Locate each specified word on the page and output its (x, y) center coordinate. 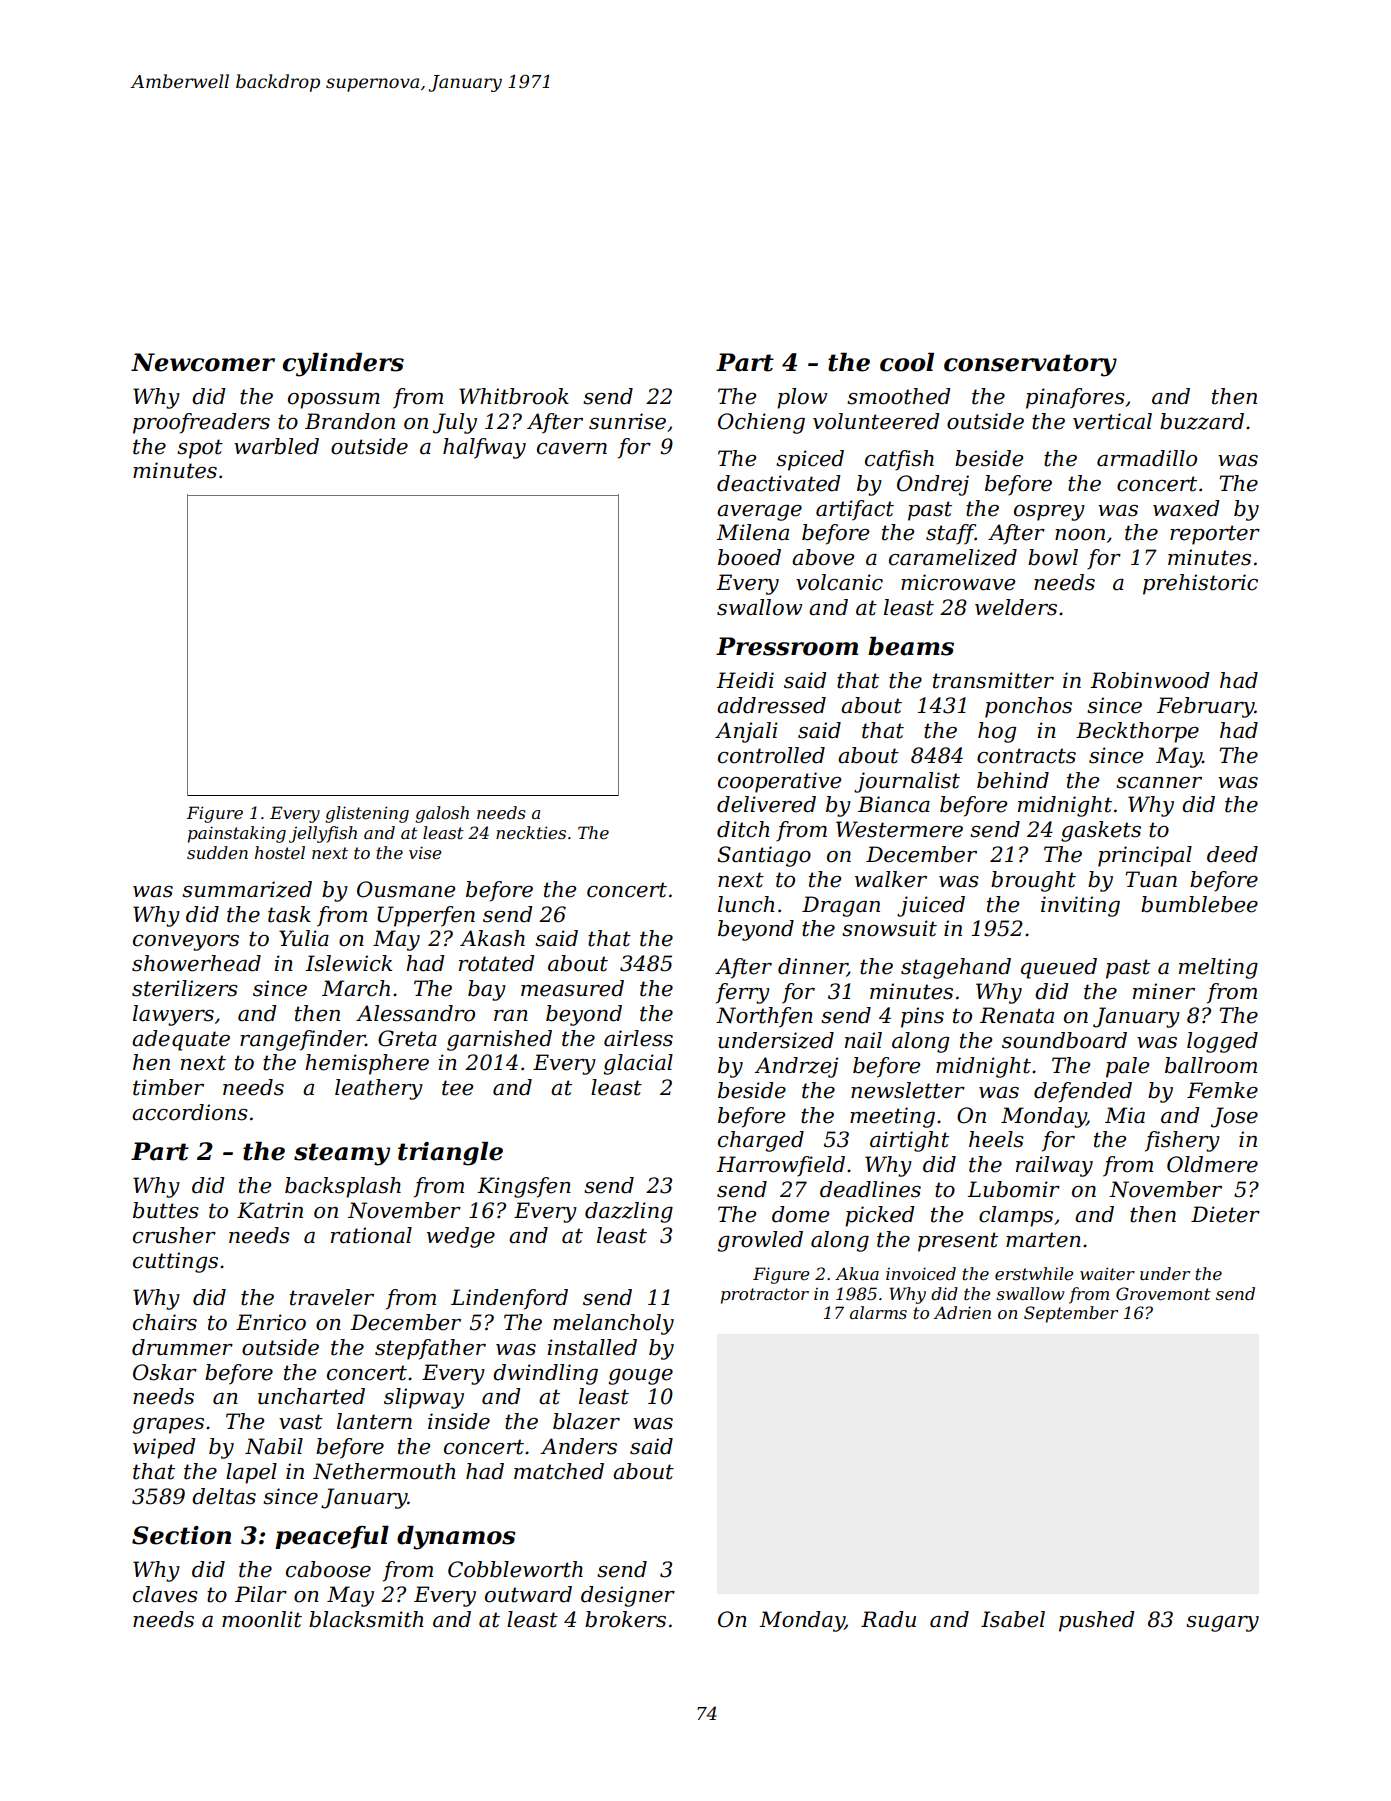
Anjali (746, 732)
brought (1033, 881)
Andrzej (796, 1067)
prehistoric (1200, 584)
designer (628, 1596)
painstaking (237, 834)
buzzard (1202, 421)
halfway (484, 448)
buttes (166, 1210)
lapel (251, 1473)
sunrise (627, 421)
